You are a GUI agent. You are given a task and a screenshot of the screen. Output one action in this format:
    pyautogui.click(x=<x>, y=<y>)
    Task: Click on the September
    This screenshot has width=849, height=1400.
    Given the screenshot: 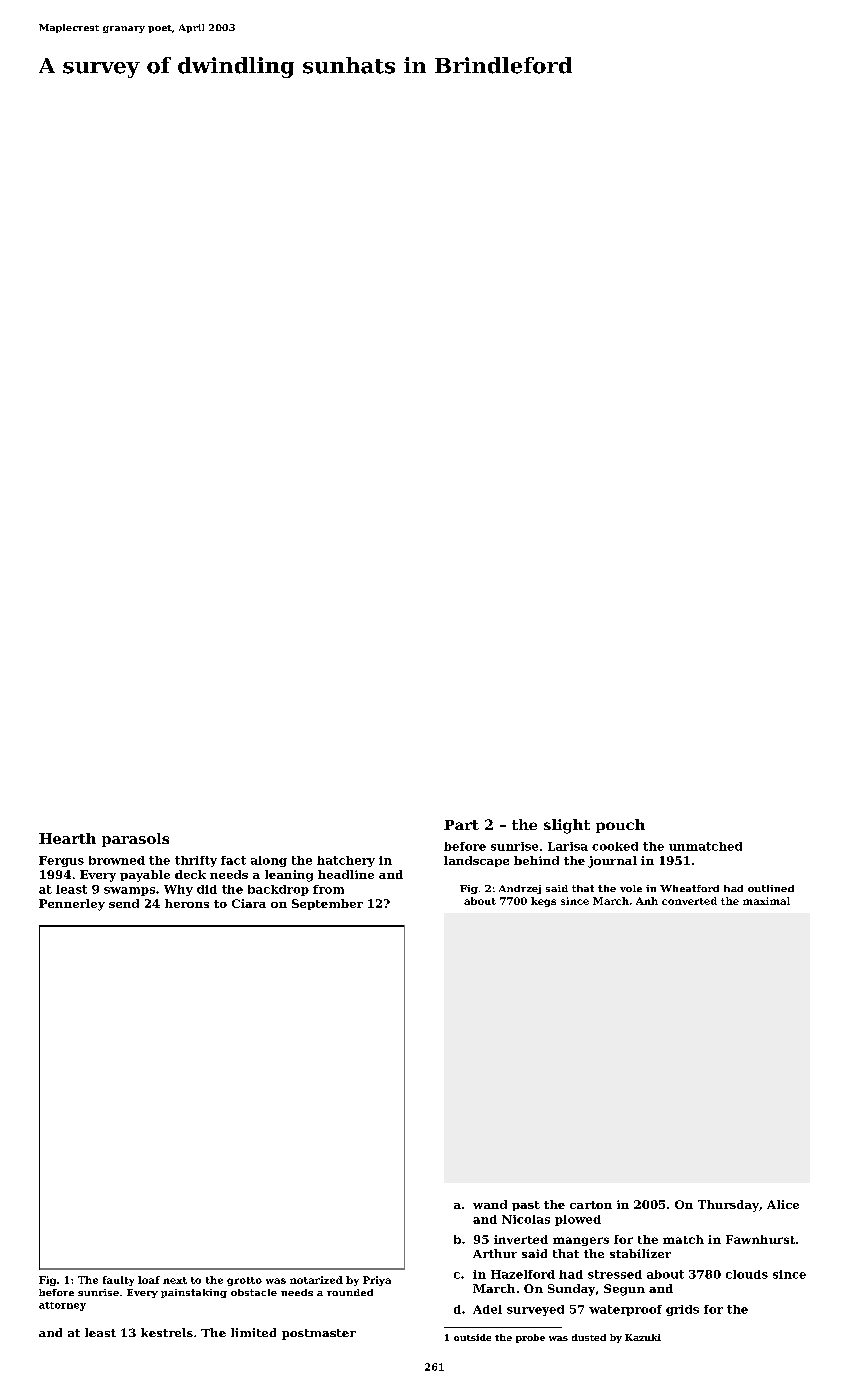 What is the action you would take?
    pyautogui.click(x=327, y=904)
